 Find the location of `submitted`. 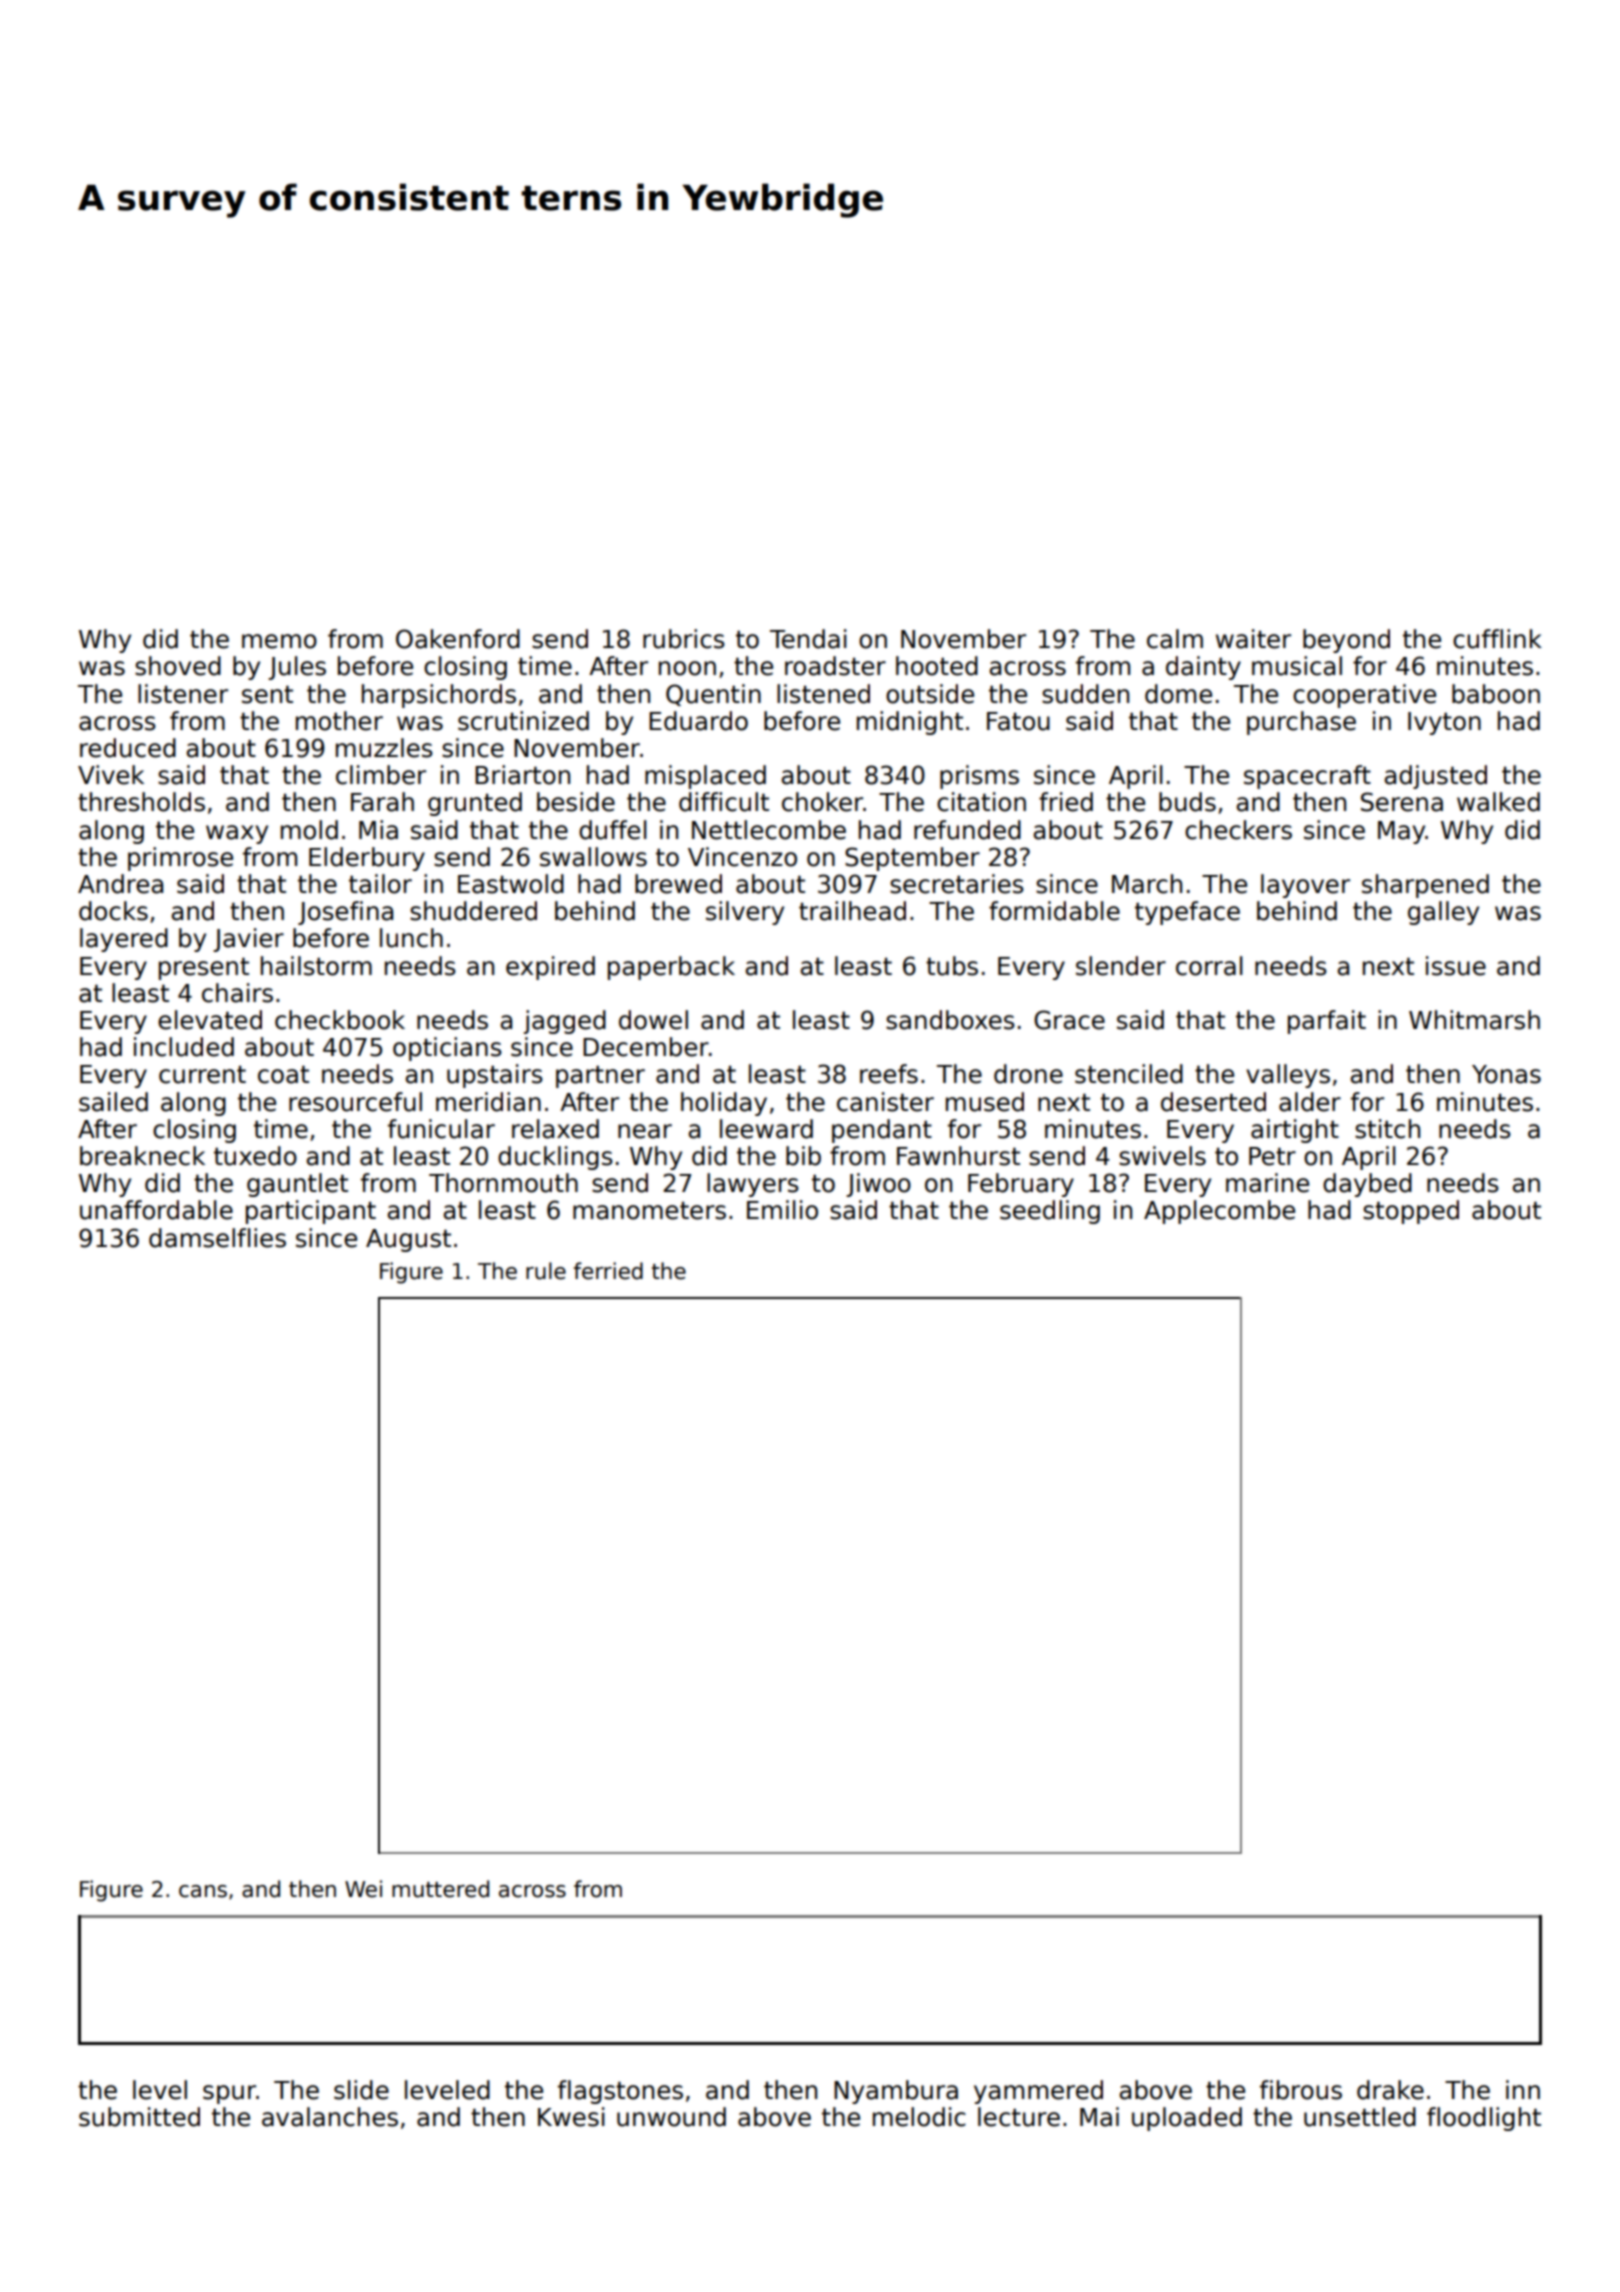

submitted is located at coordinates (139, 2117).
